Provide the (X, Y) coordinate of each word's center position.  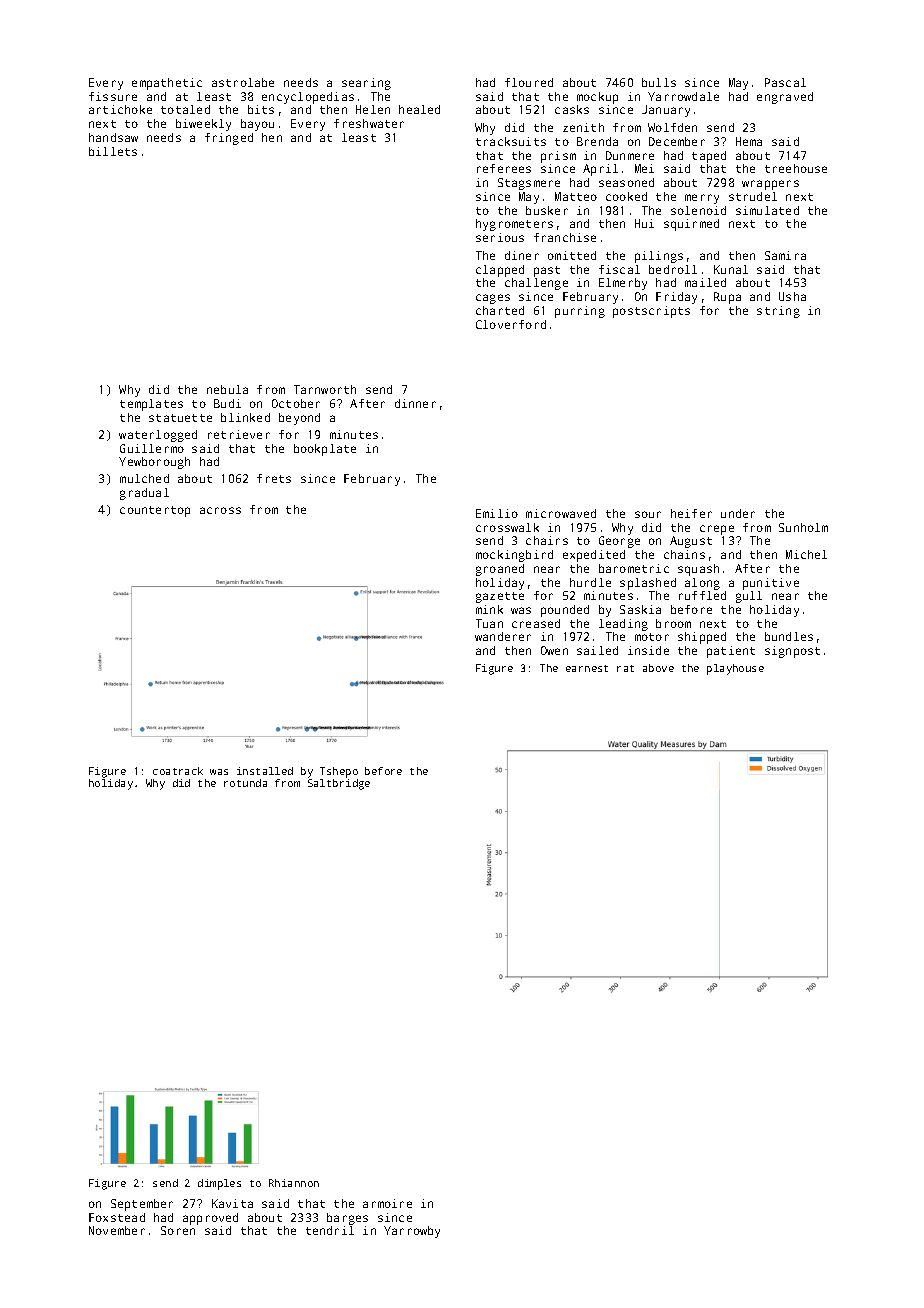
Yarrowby (412, 1232)
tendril (330, 1230)
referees (504, 168)
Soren (178, 1230)
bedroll (673, 269)
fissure (113, 96)
